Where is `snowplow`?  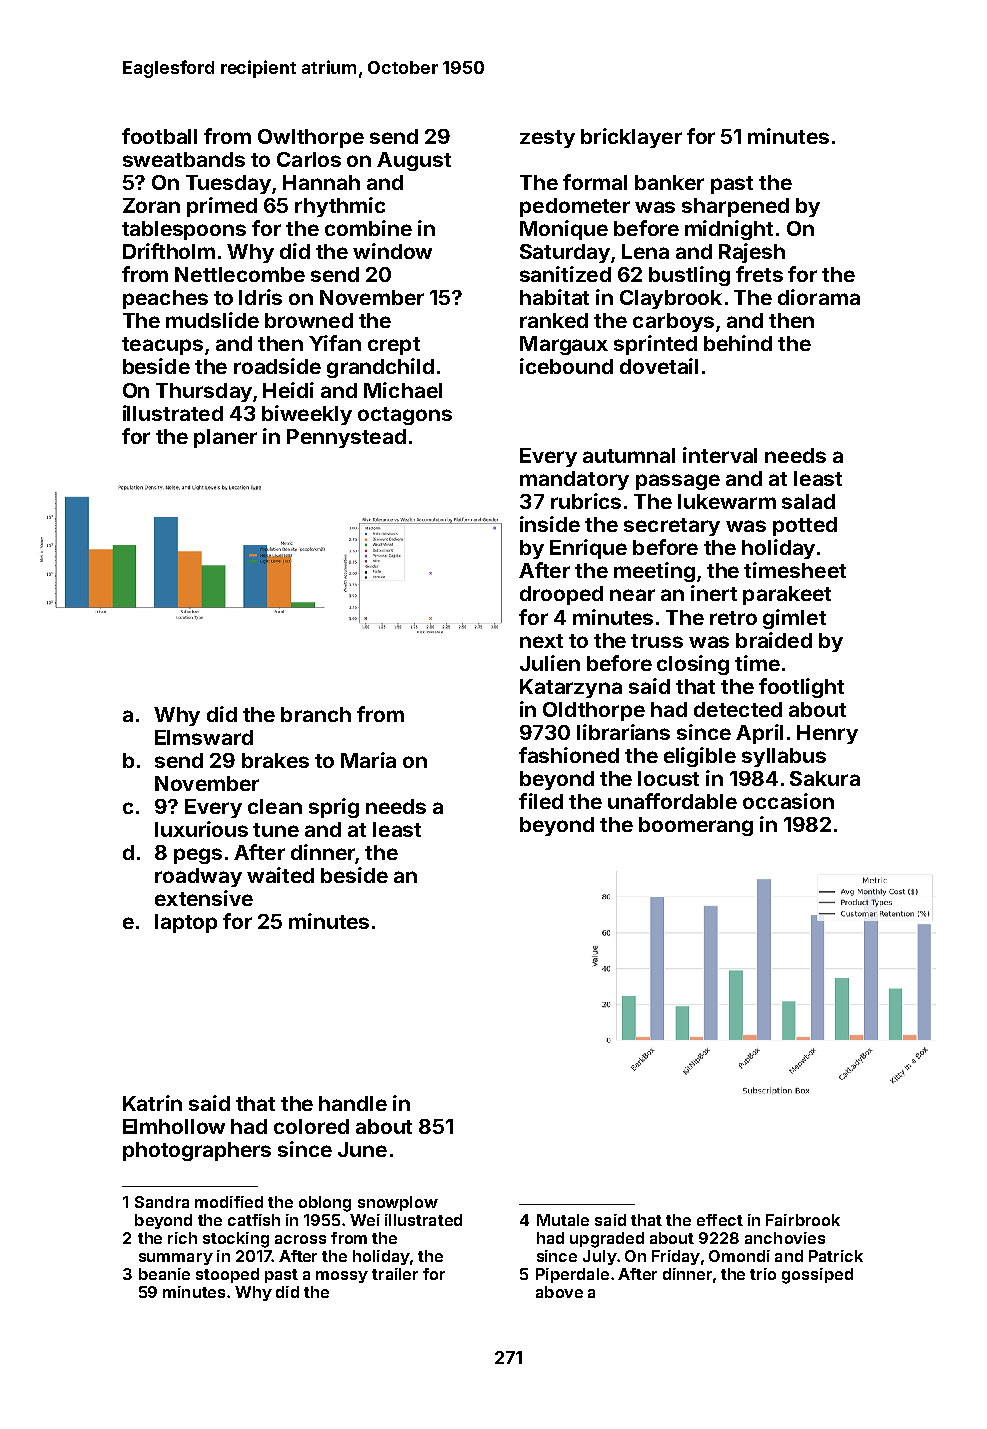
snowplow is located at coordinates (398, 1203).
